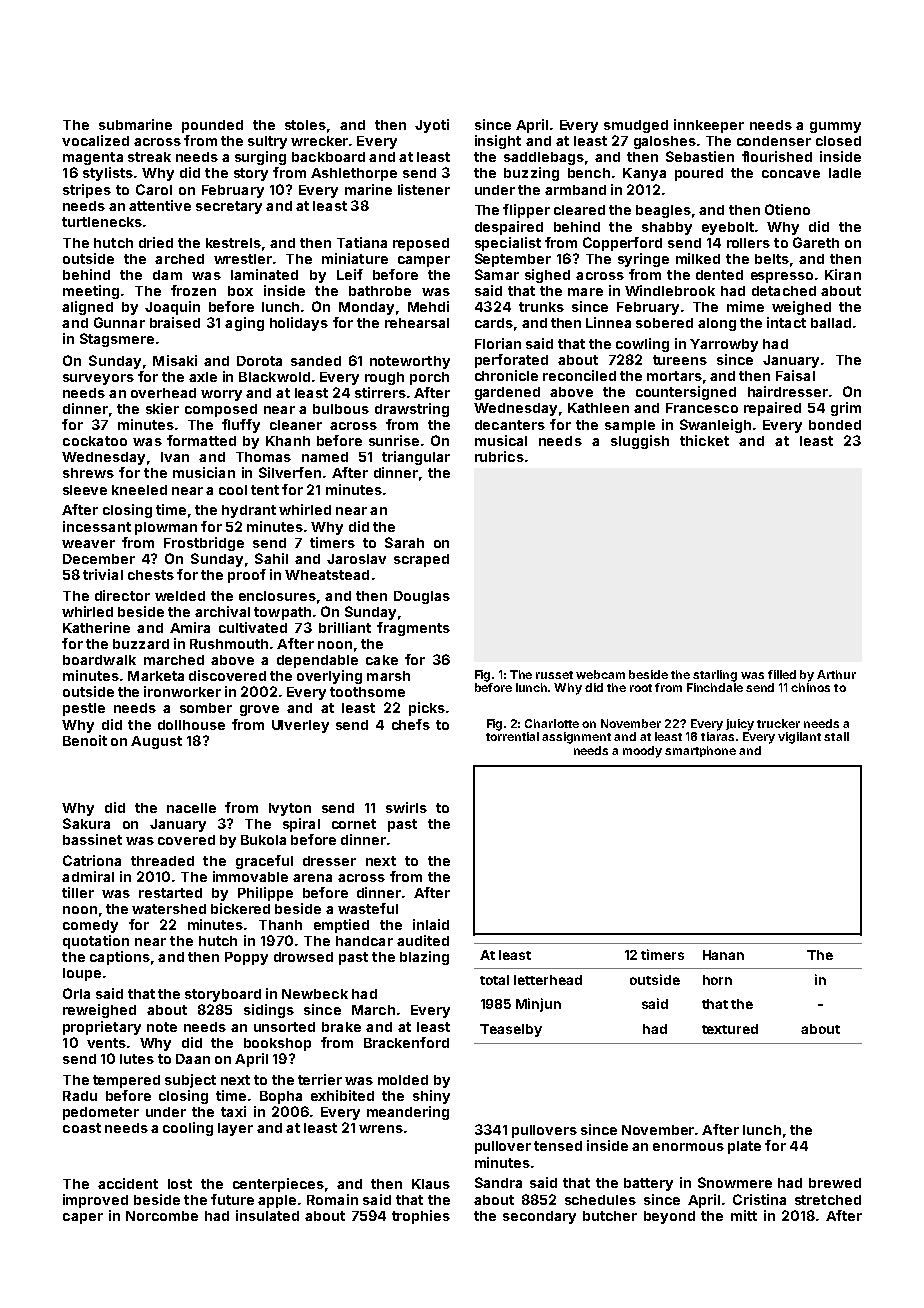 This document has height=1308, width=924. What do you see at coordinates (636, 126) in the document?
I see `smudged` at bounding box center [636, 126].
